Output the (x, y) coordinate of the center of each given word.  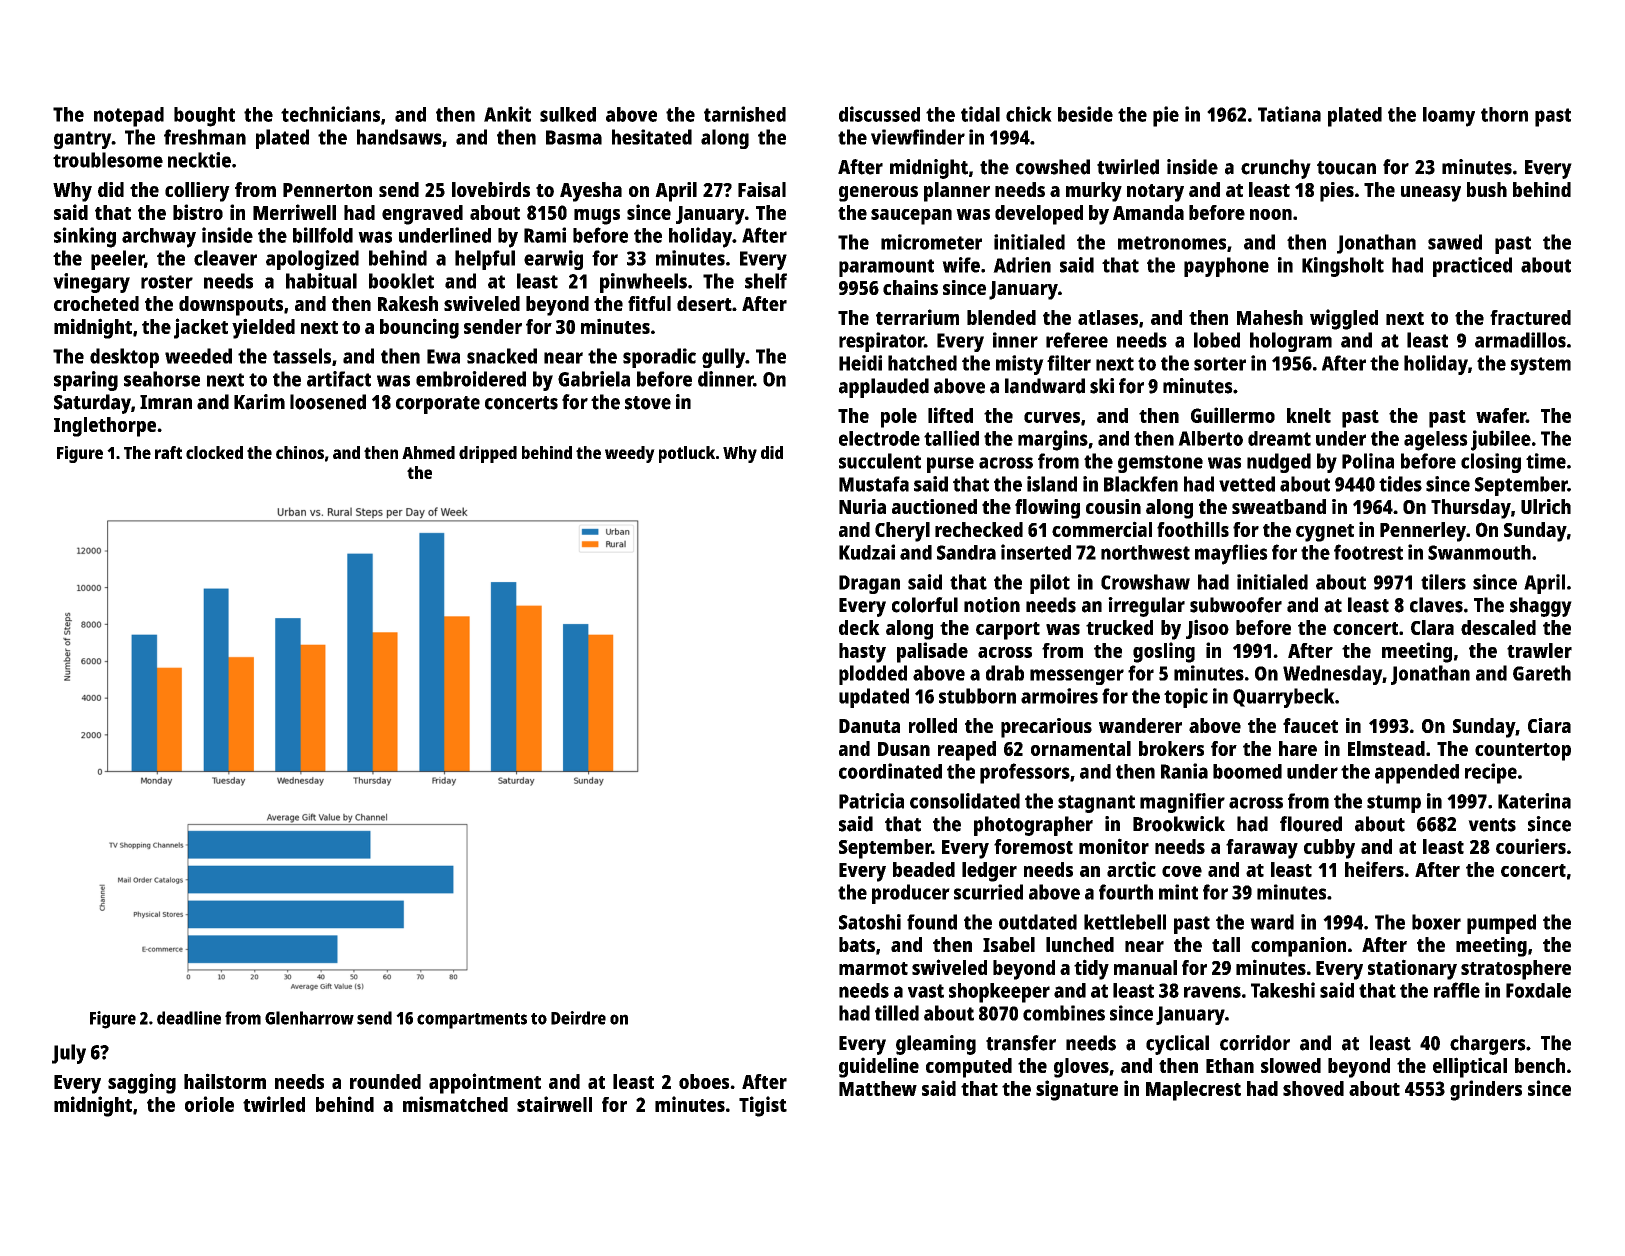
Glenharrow (309, 1018)
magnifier (1182, 803)
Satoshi (870, 922)
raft (168, 452)
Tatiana (1289, 114)
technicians (330, 114)
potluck (687, 454)
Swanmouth (1479, 552)
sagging (142, 1083)
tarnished (745, 114)
